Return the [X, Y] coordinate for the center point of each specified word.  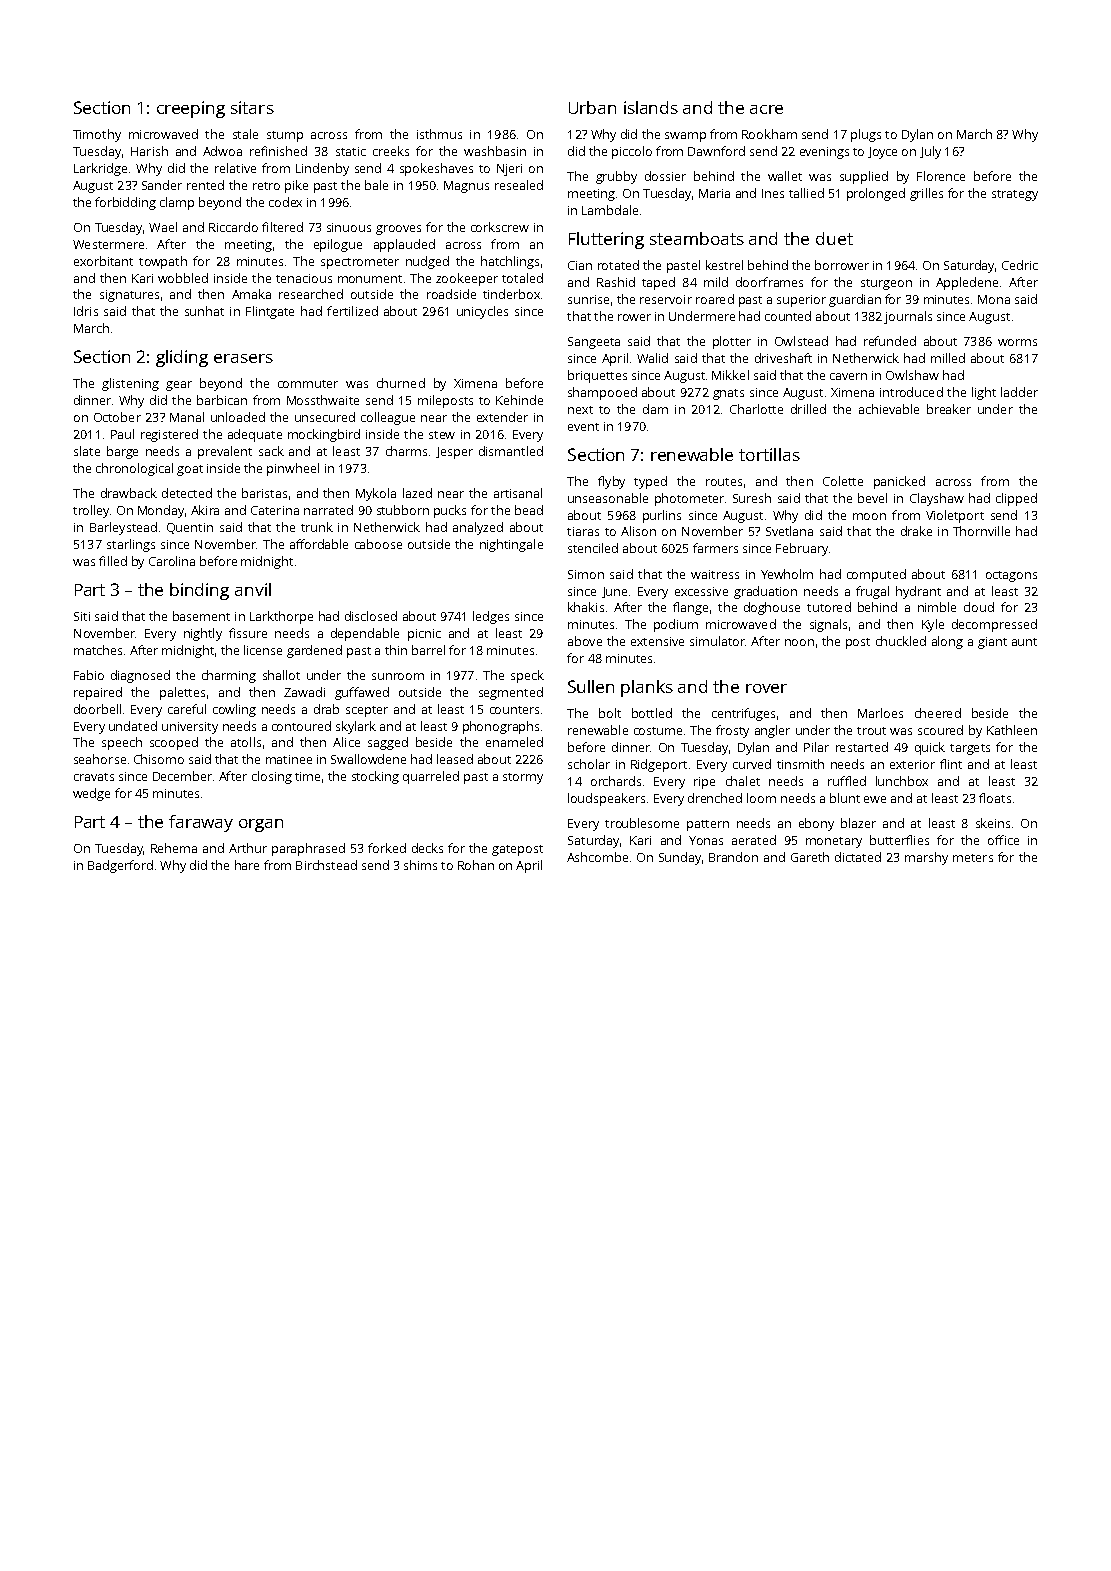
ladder [1019, 392]
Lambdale [610, 210]
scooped [174, 743]
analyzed [478, 528]
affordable [319, 544]
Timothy [97, 135]
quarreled [431, 777]
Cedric [1020, 265]
